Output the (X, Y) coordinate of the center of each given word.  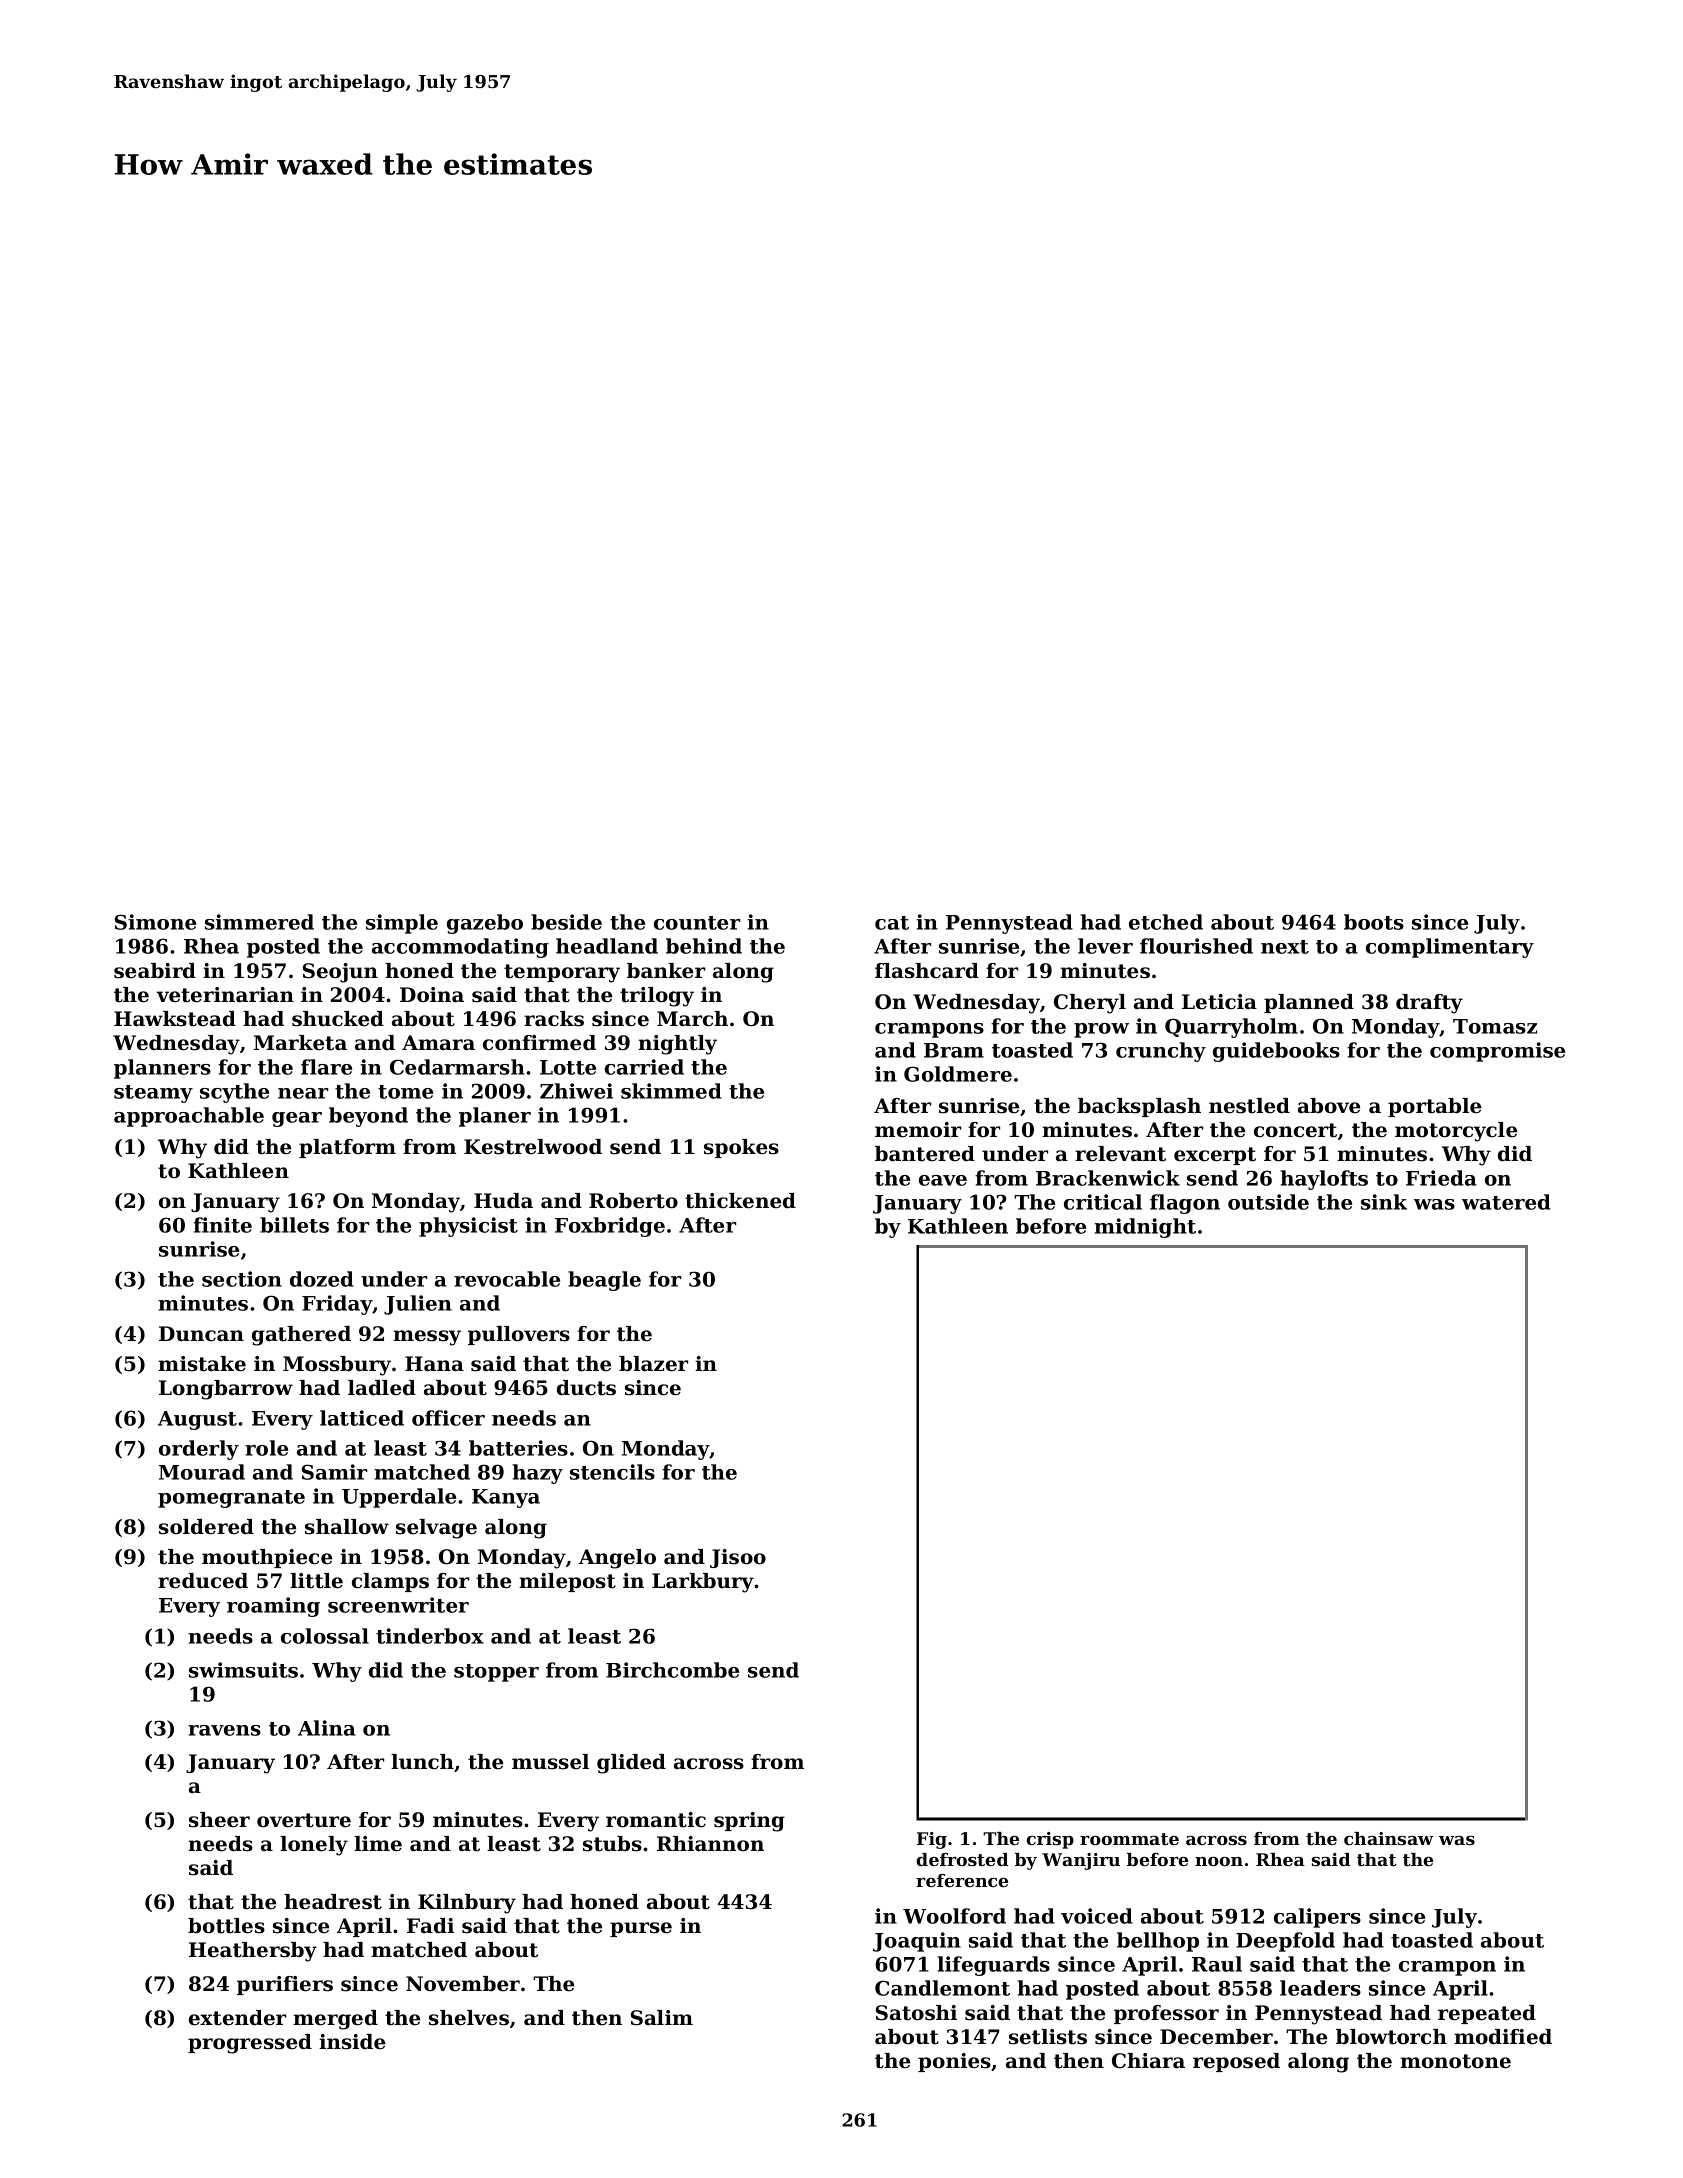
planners (162, 1069)
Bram (954, 1050)
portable (1434, 1107)
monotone (1455, 2061)
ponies (954, 2062)
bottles (226, 1926)
